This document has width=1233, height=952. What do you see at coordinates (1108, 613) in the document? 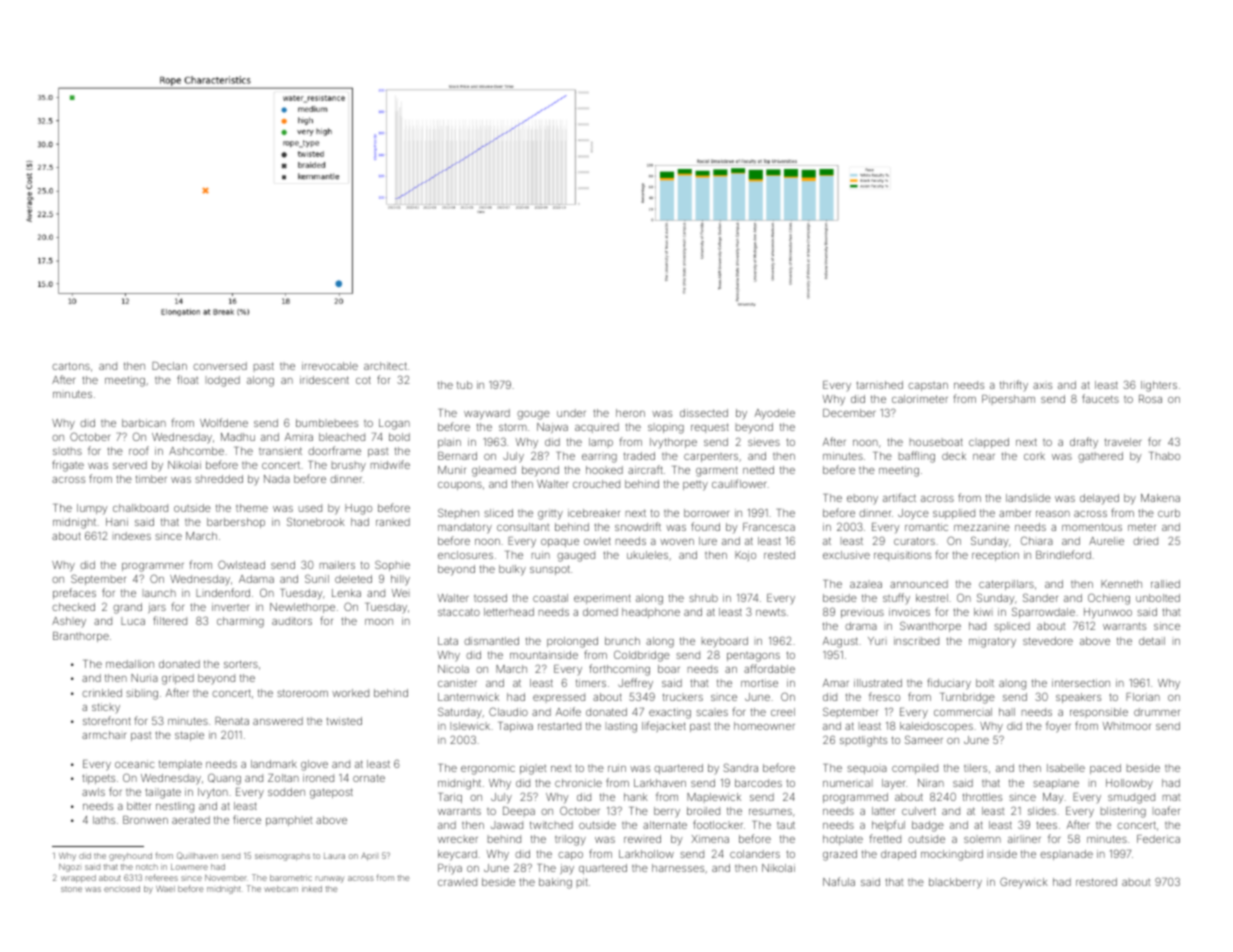
I see `Hyunwoo` at bounding box center [1108, 613].
